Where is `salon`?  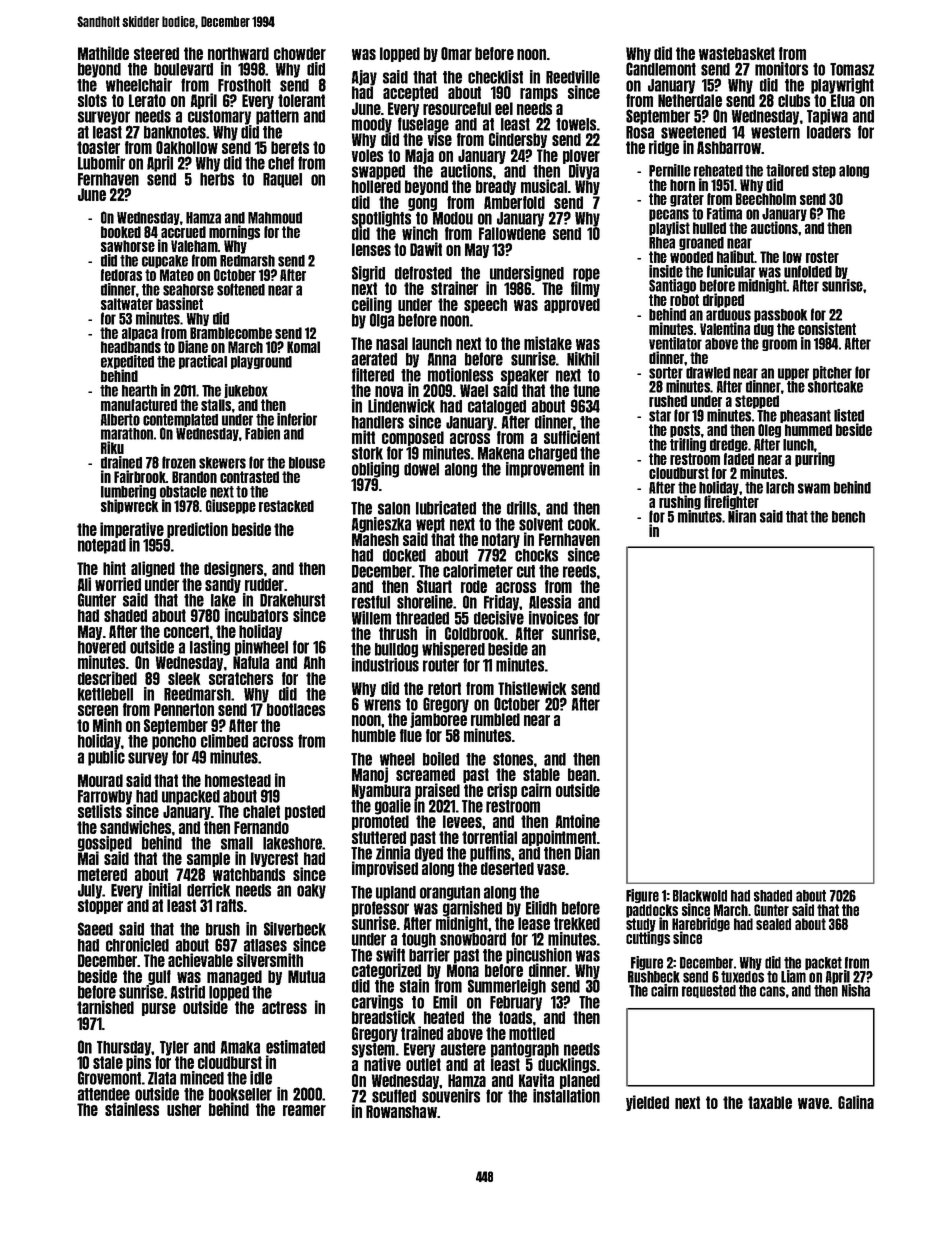
salon is located at coordinates (394, 508).
